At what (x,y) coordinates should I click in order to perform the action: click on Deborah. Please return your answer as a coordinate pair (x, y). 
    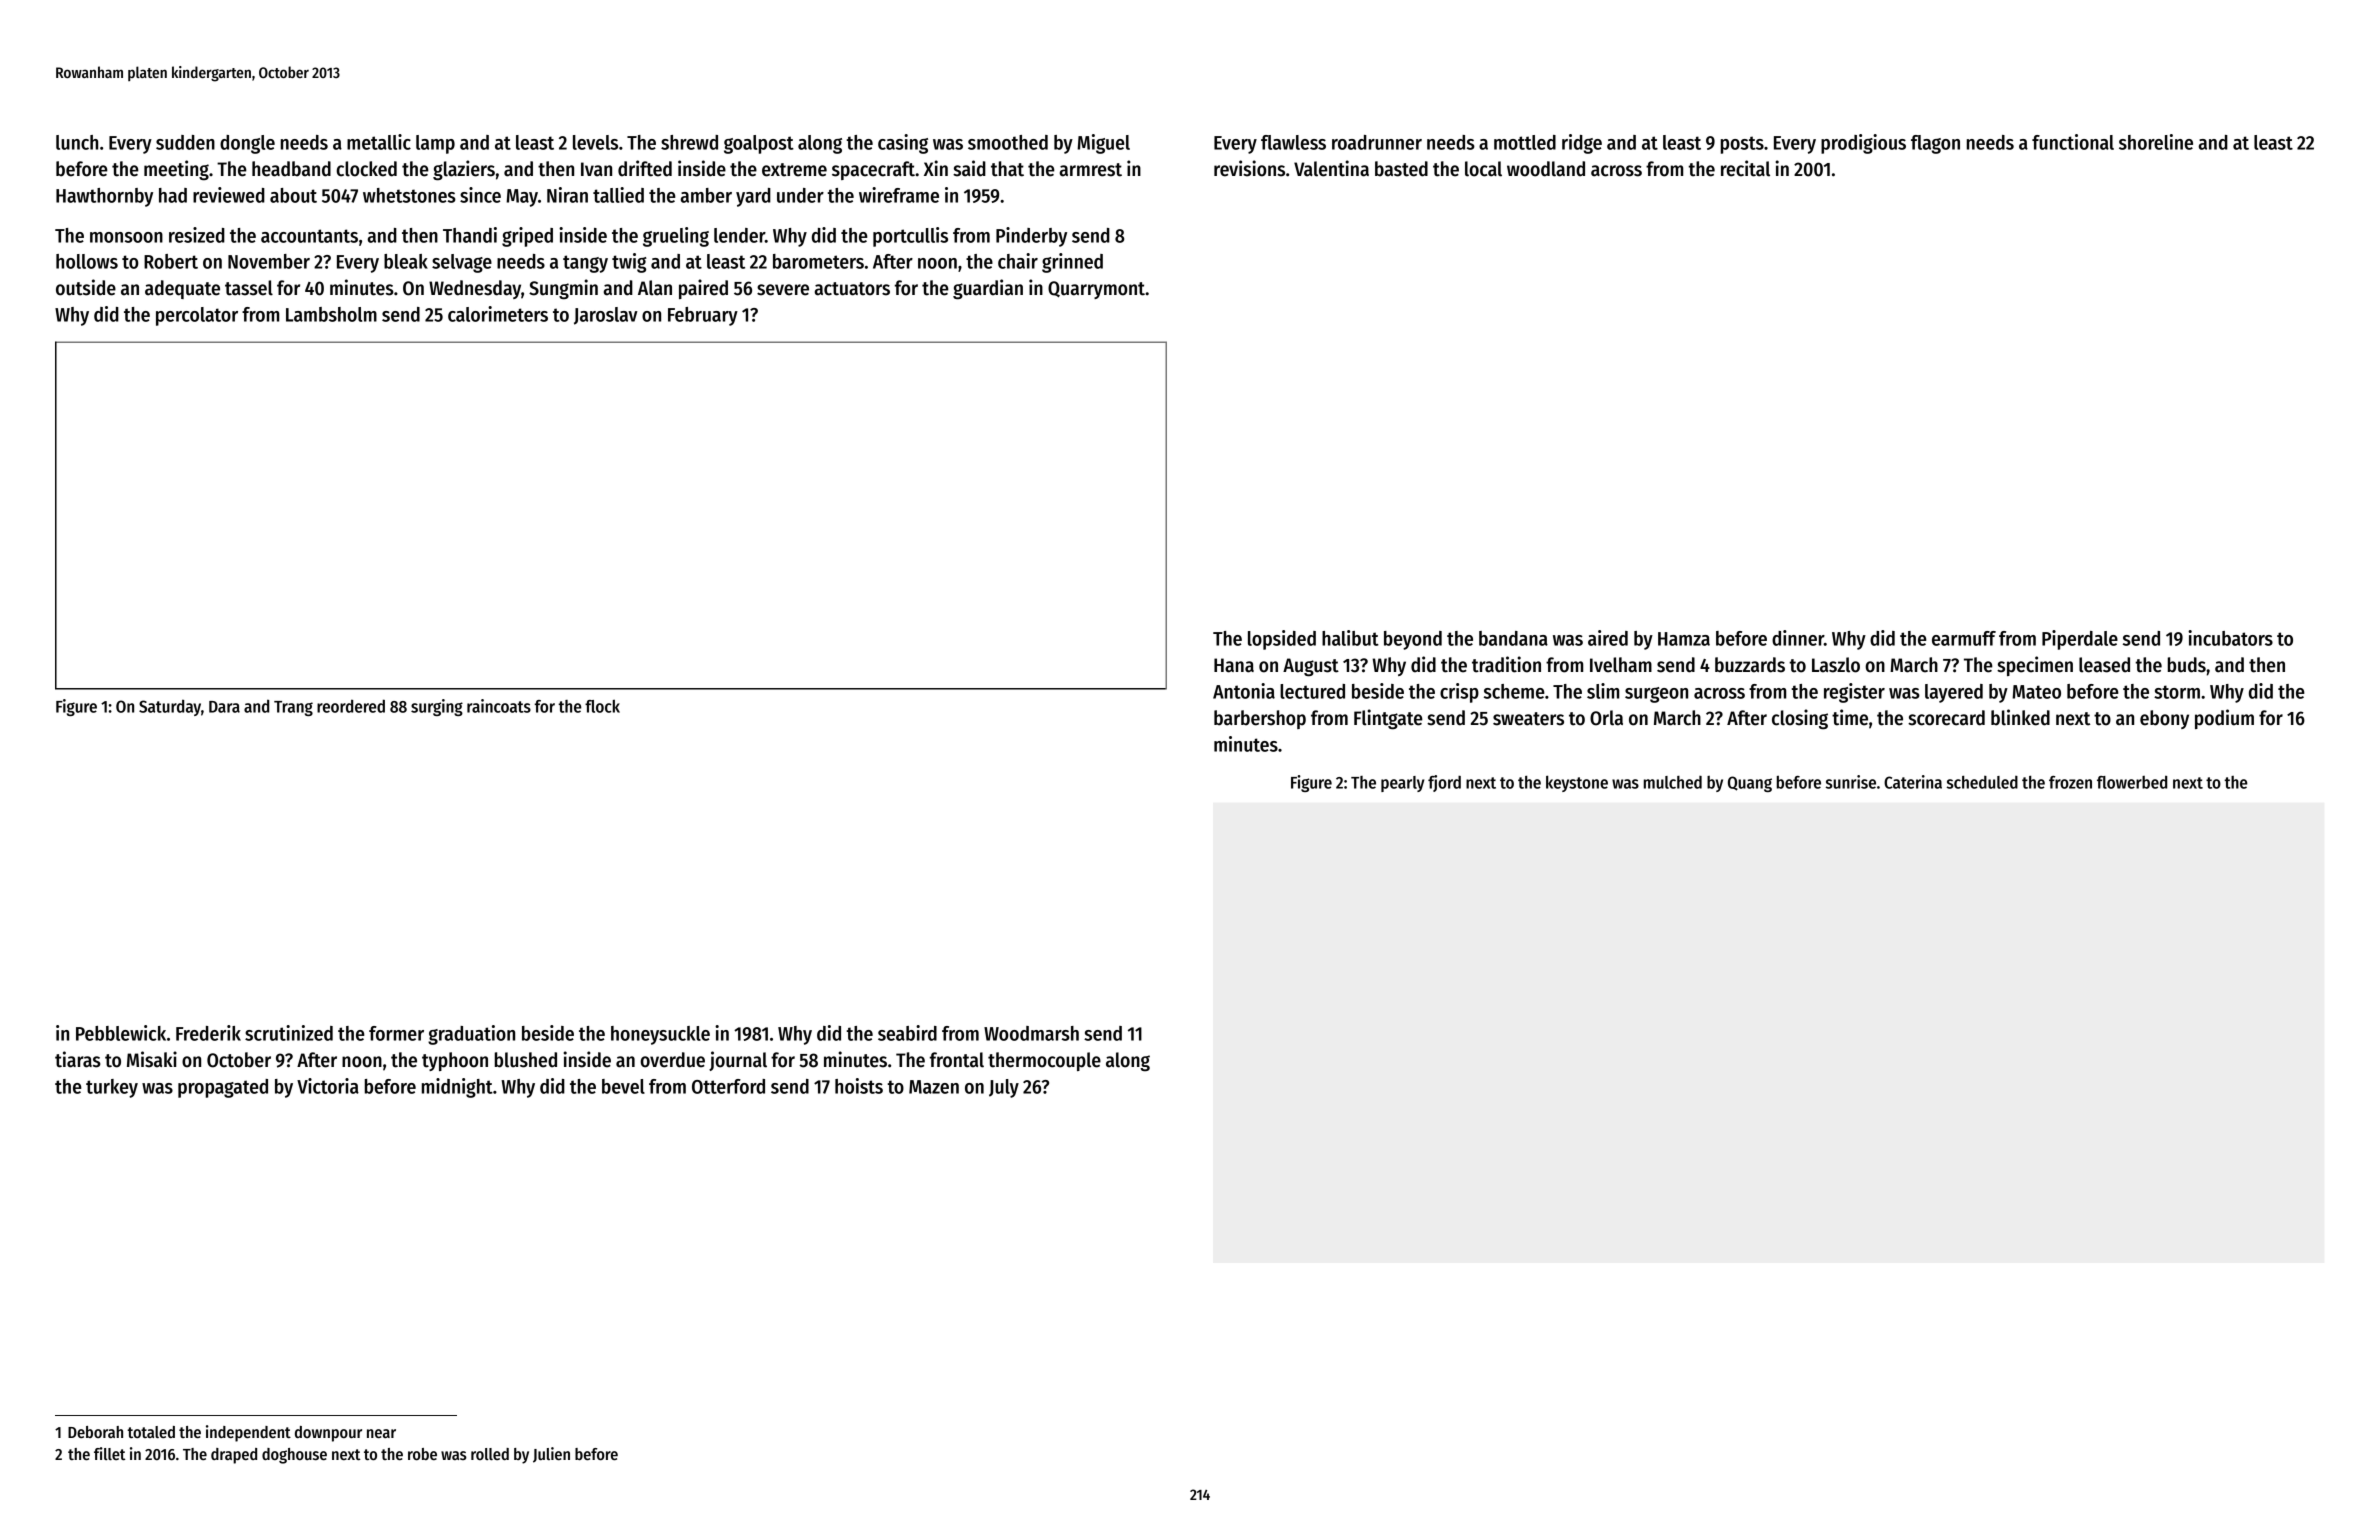
    Looking at the image, I should click on (95, 1432).
